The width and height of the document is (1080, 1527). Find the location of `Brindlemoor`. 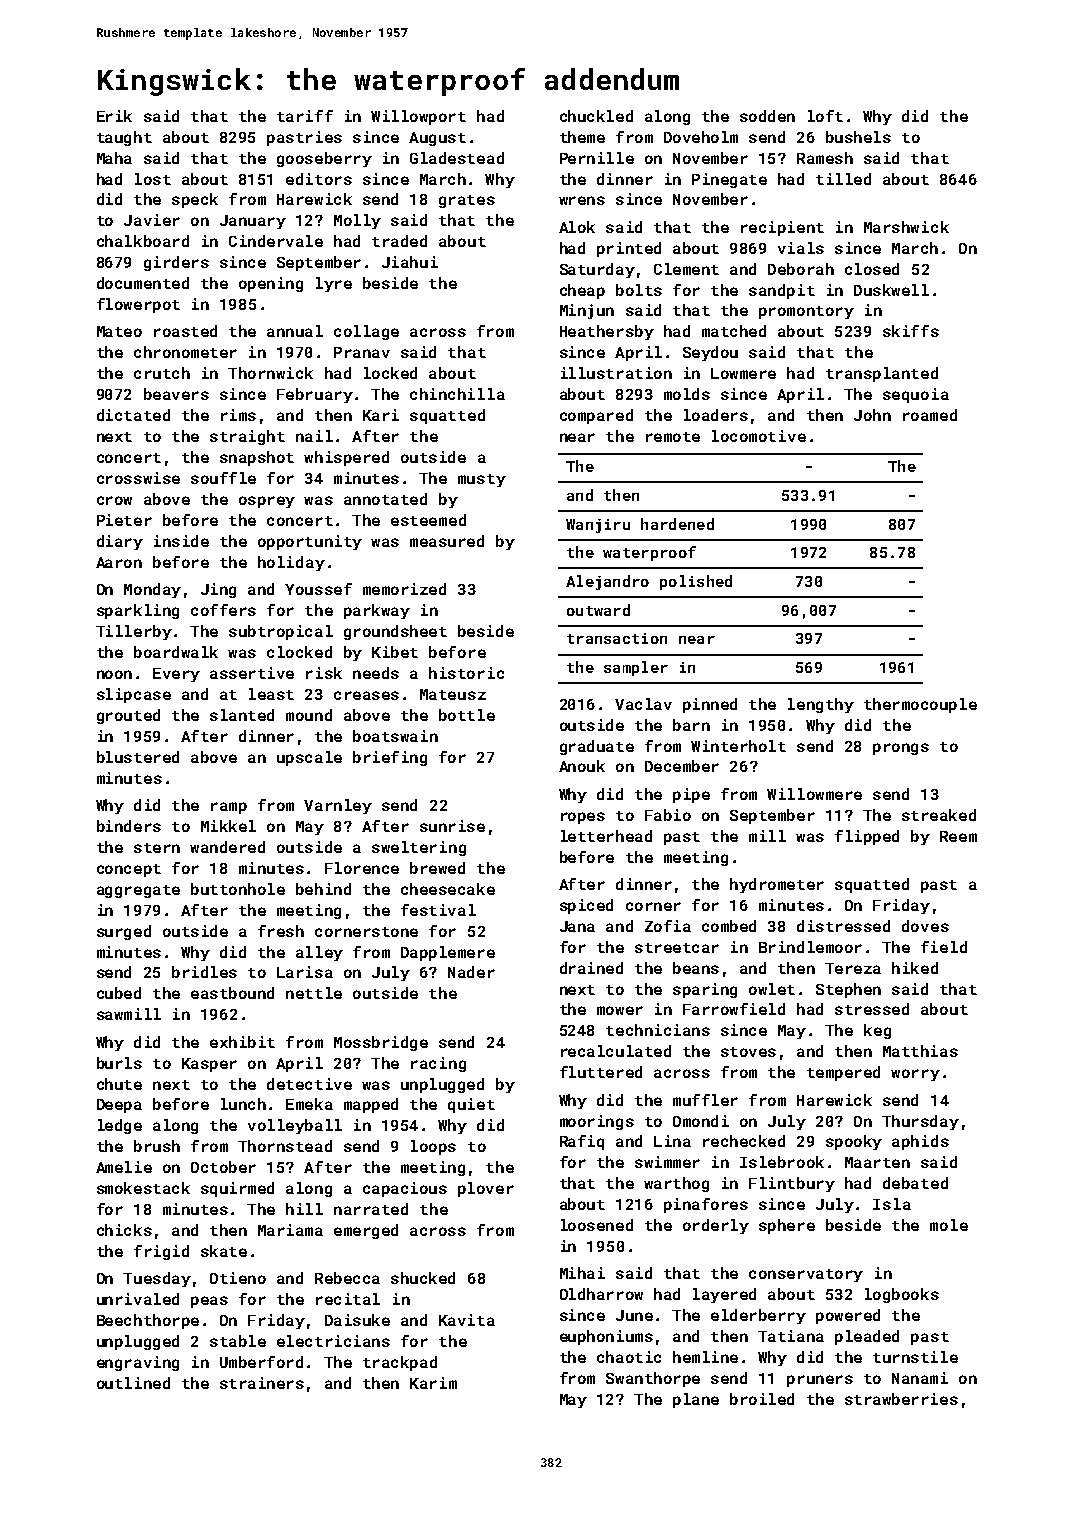

Brindlemoor is located at coordinates (810, 947).
